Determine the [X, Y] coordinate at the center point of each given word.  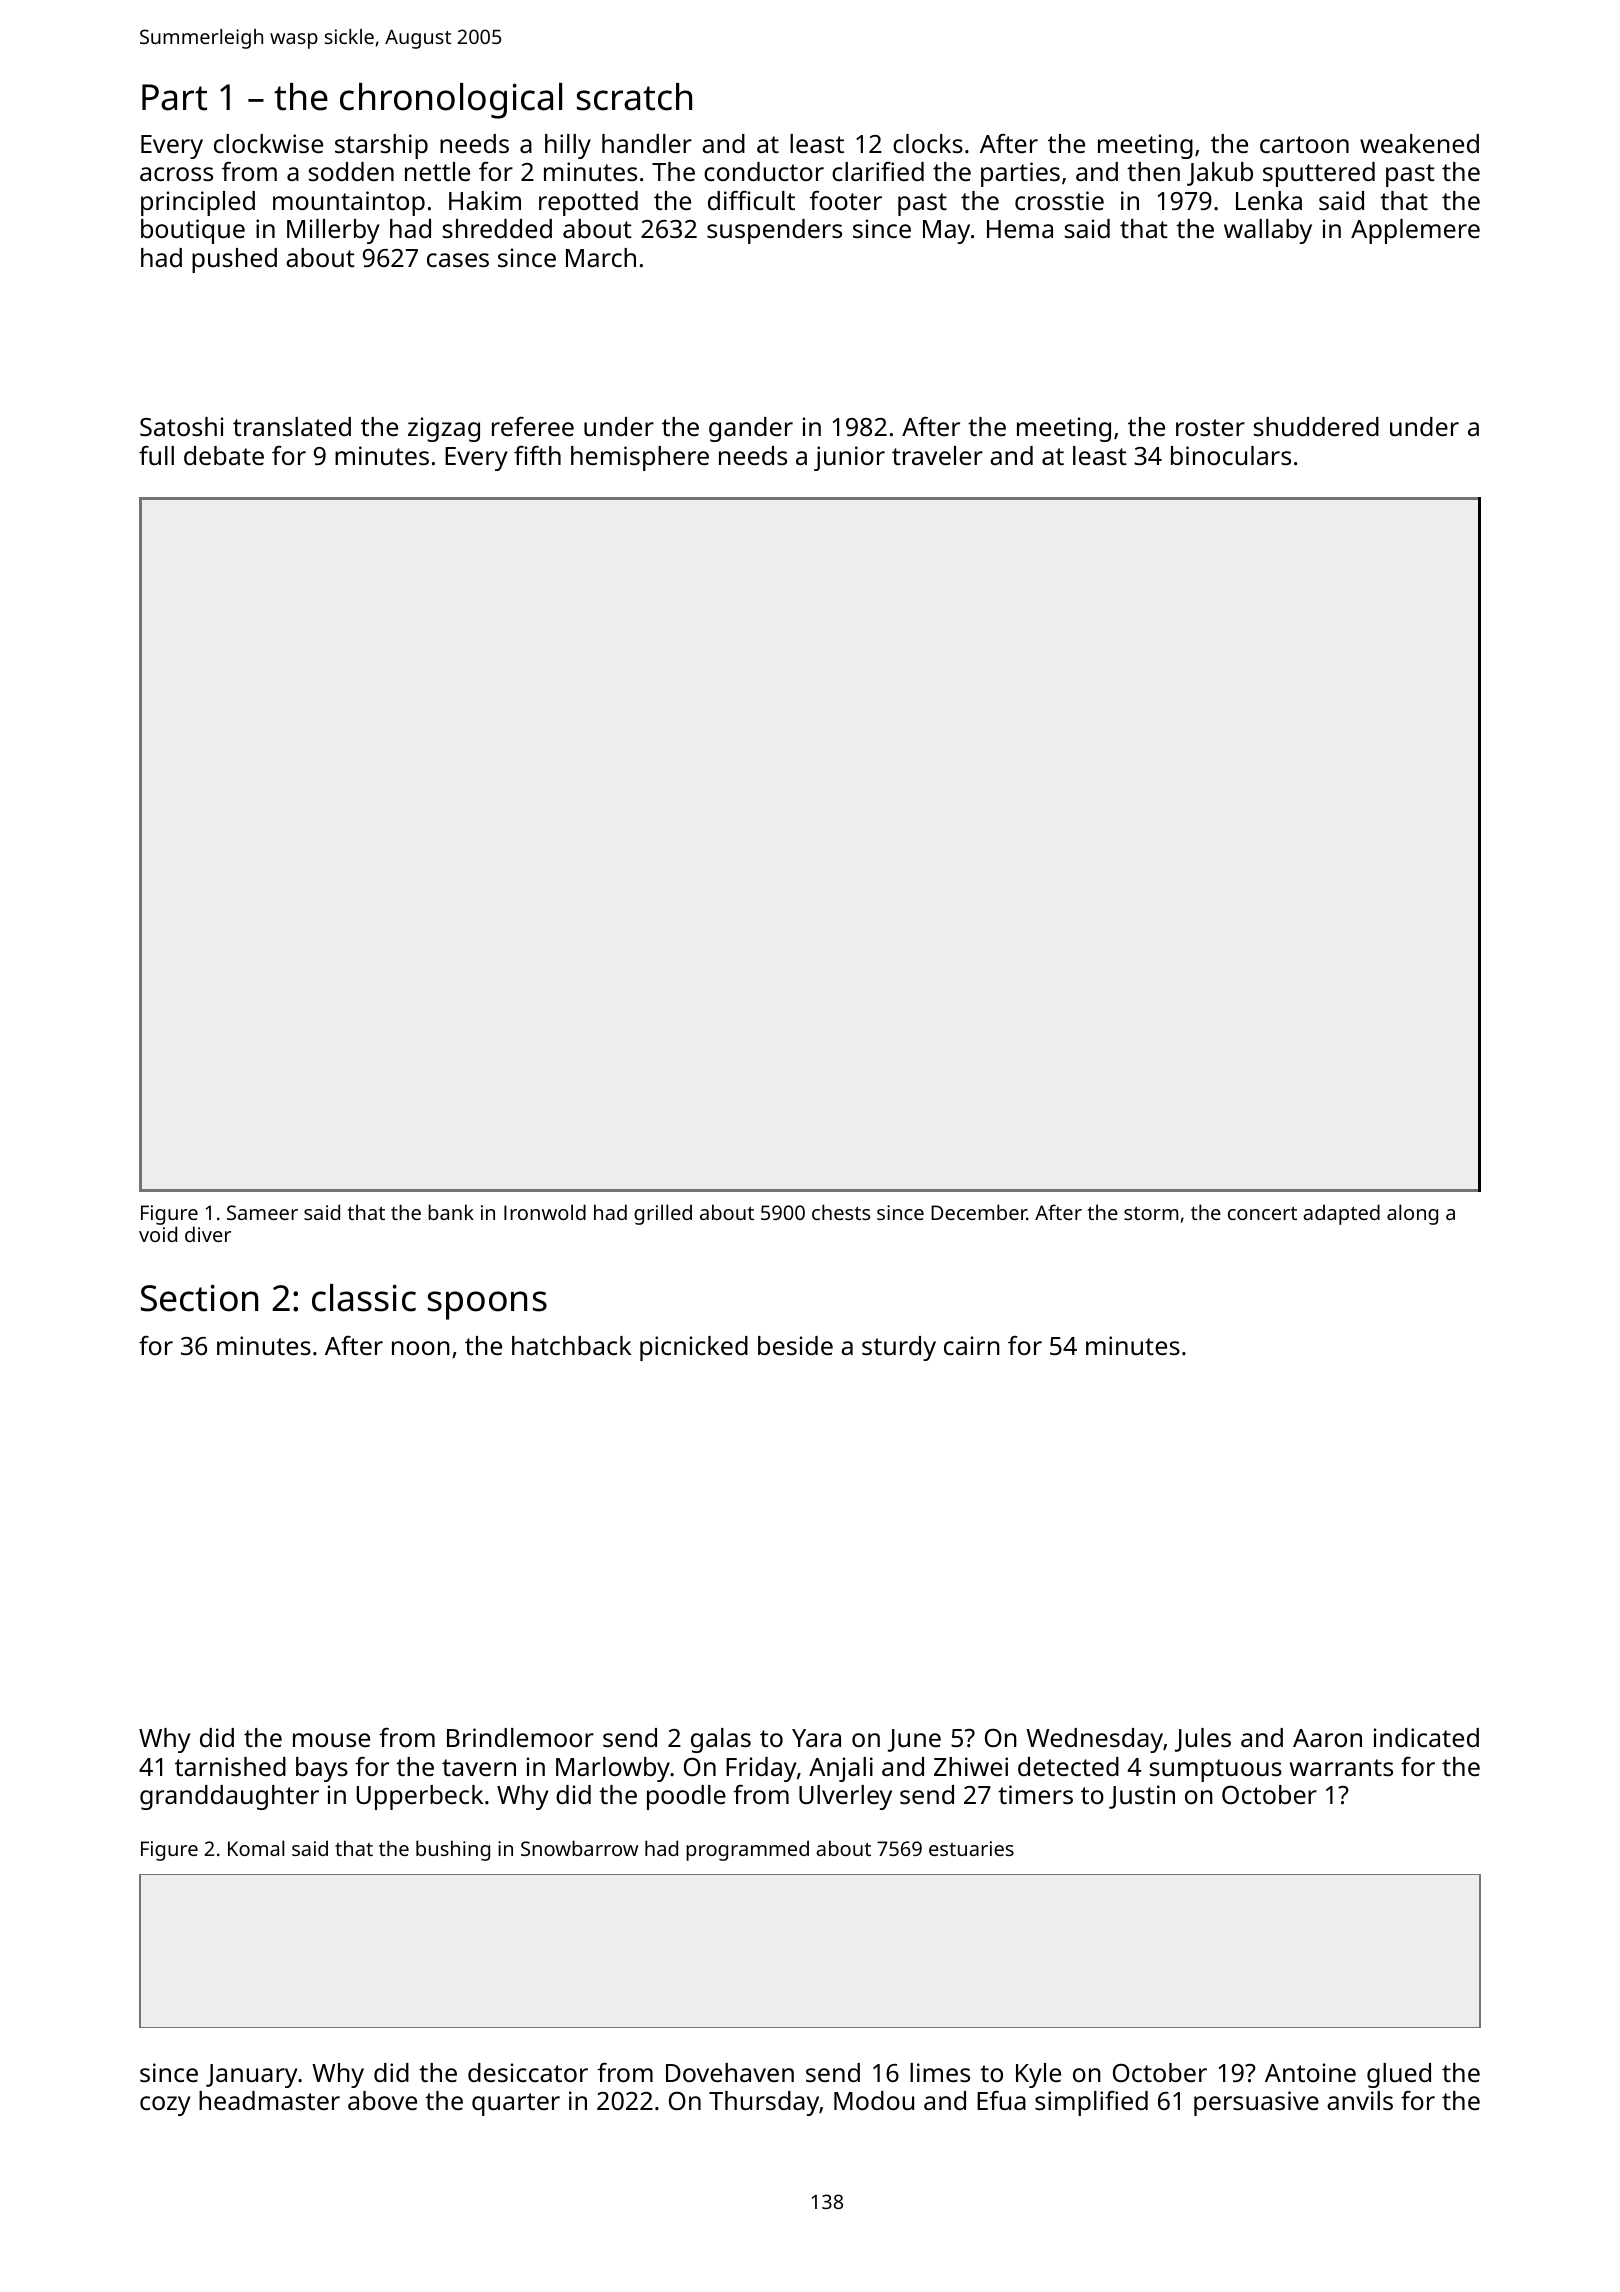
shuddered [1316, 426]
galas [721, 1740]
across [176, 174]
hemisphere [640, 458]
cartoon [1304, 144]
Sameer [262, 1212]
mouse [331, 1740]
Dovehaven [730, 2072]
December [979, 1212]
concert [1262, 1213]
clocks [928, 143]
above [382, 2100]
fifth [537, 455]
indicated [1426, 1737]
